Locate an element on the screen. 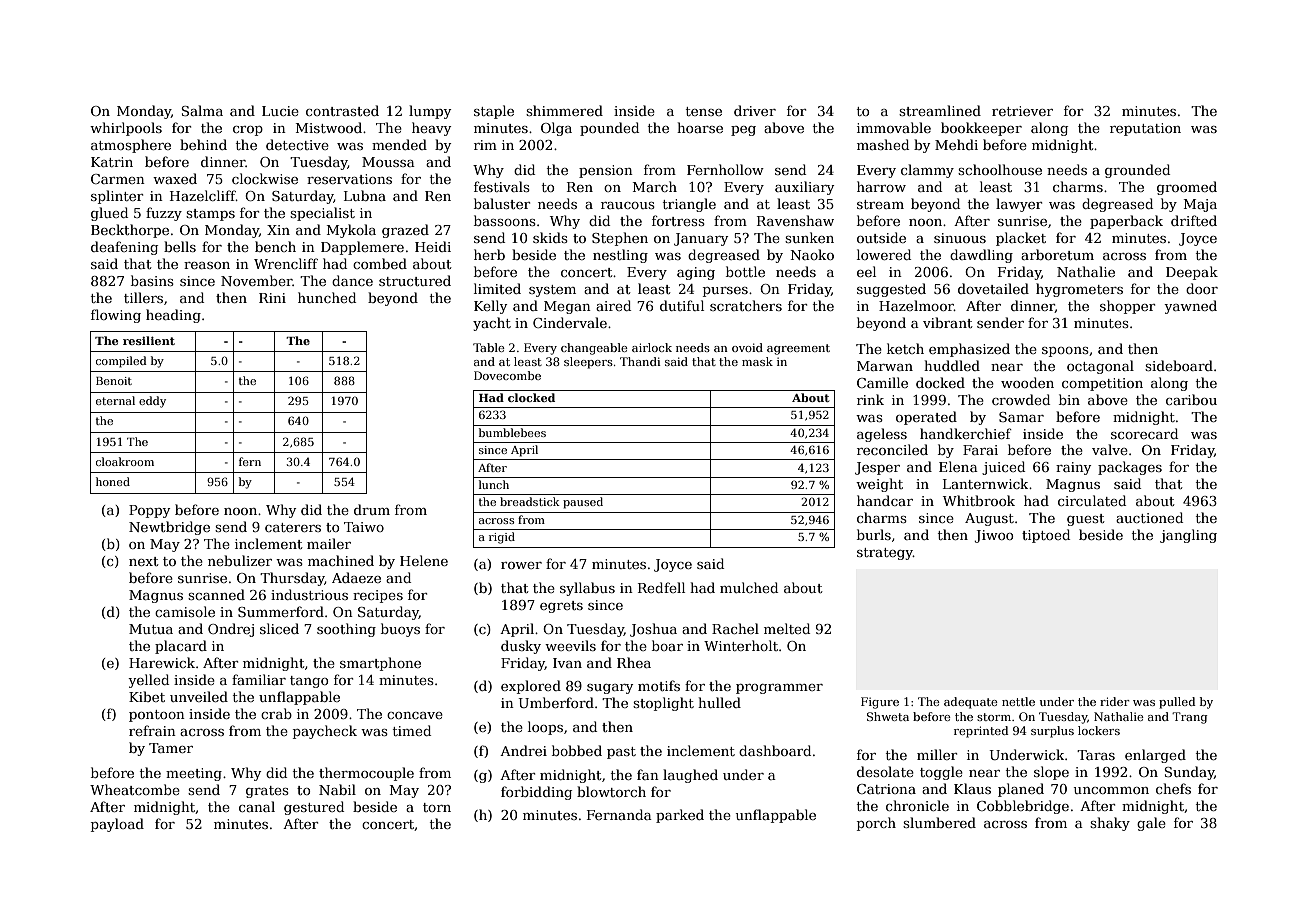 Image resolution: width=1308 pixels, height=924 pixels. pontoon is located at coordinates (157, 716).
